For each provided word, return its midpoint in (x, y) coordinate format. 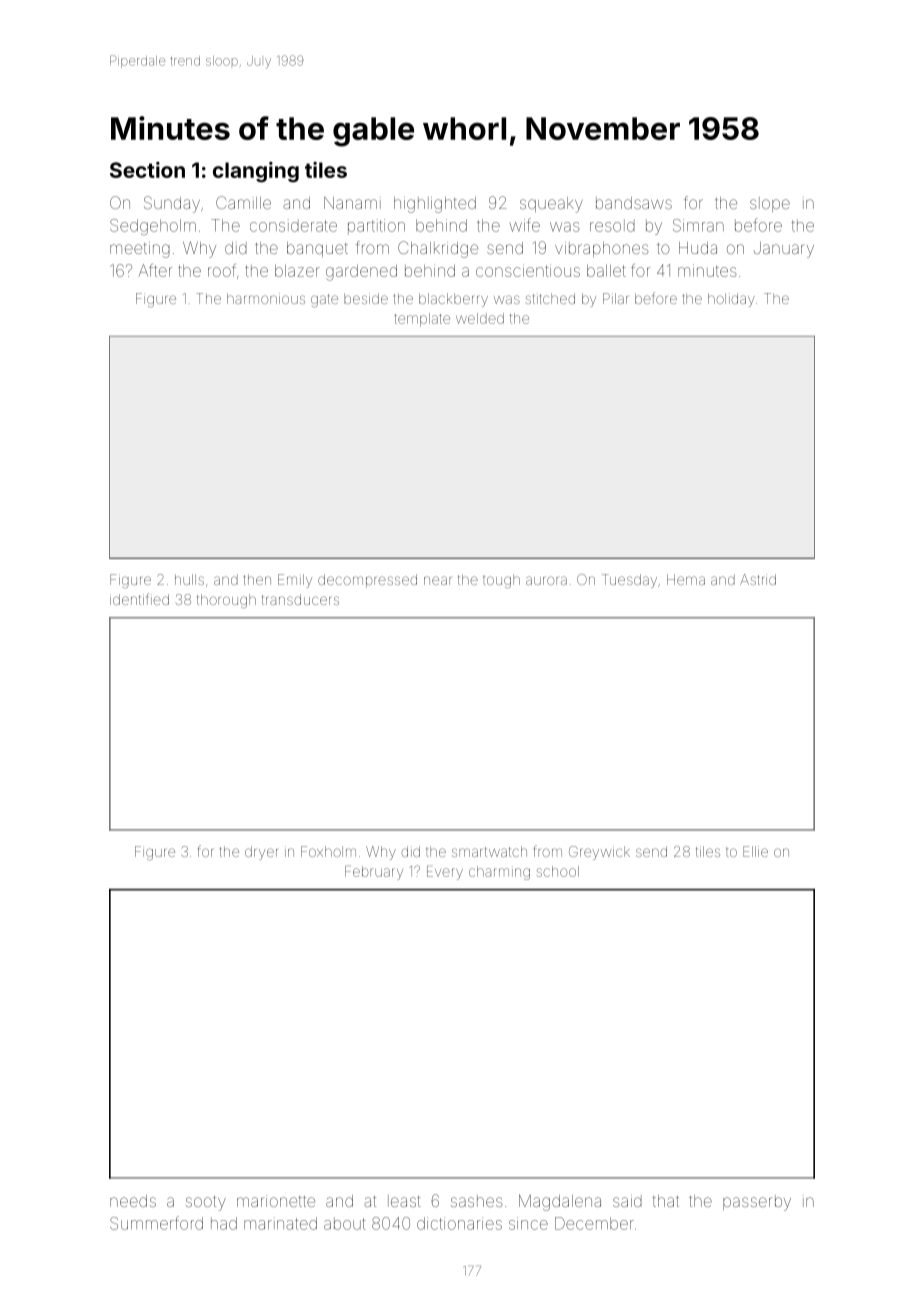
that (666, 1201)
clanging (256, 172)
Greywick (599, 853)
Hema (686, 579)
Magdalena (560, 1202)
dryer (262, 853)
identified (139, 599)
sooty (206, 1203)
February (374, 873)
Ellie (755, 851)
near (437, 580)
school (558, 871)
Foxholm (328, 851)
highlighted (435, 205)
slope (770, 204)
